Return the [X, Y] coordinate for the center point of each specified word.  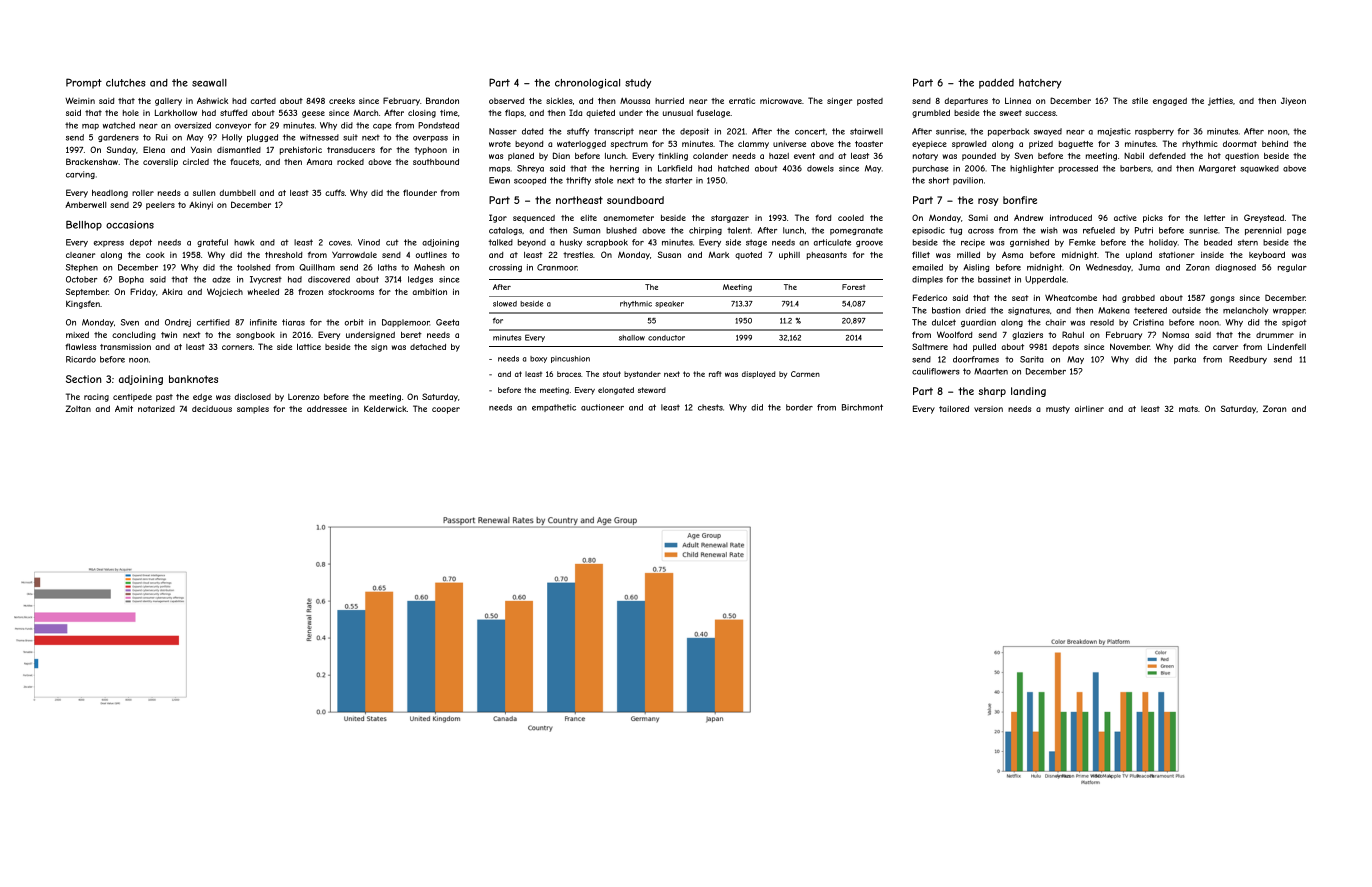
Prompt [84, 83]
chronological [587, 84]
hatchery [1040, 84]
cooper [446, 410]
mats [1188, 409]
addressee [327, 408]
